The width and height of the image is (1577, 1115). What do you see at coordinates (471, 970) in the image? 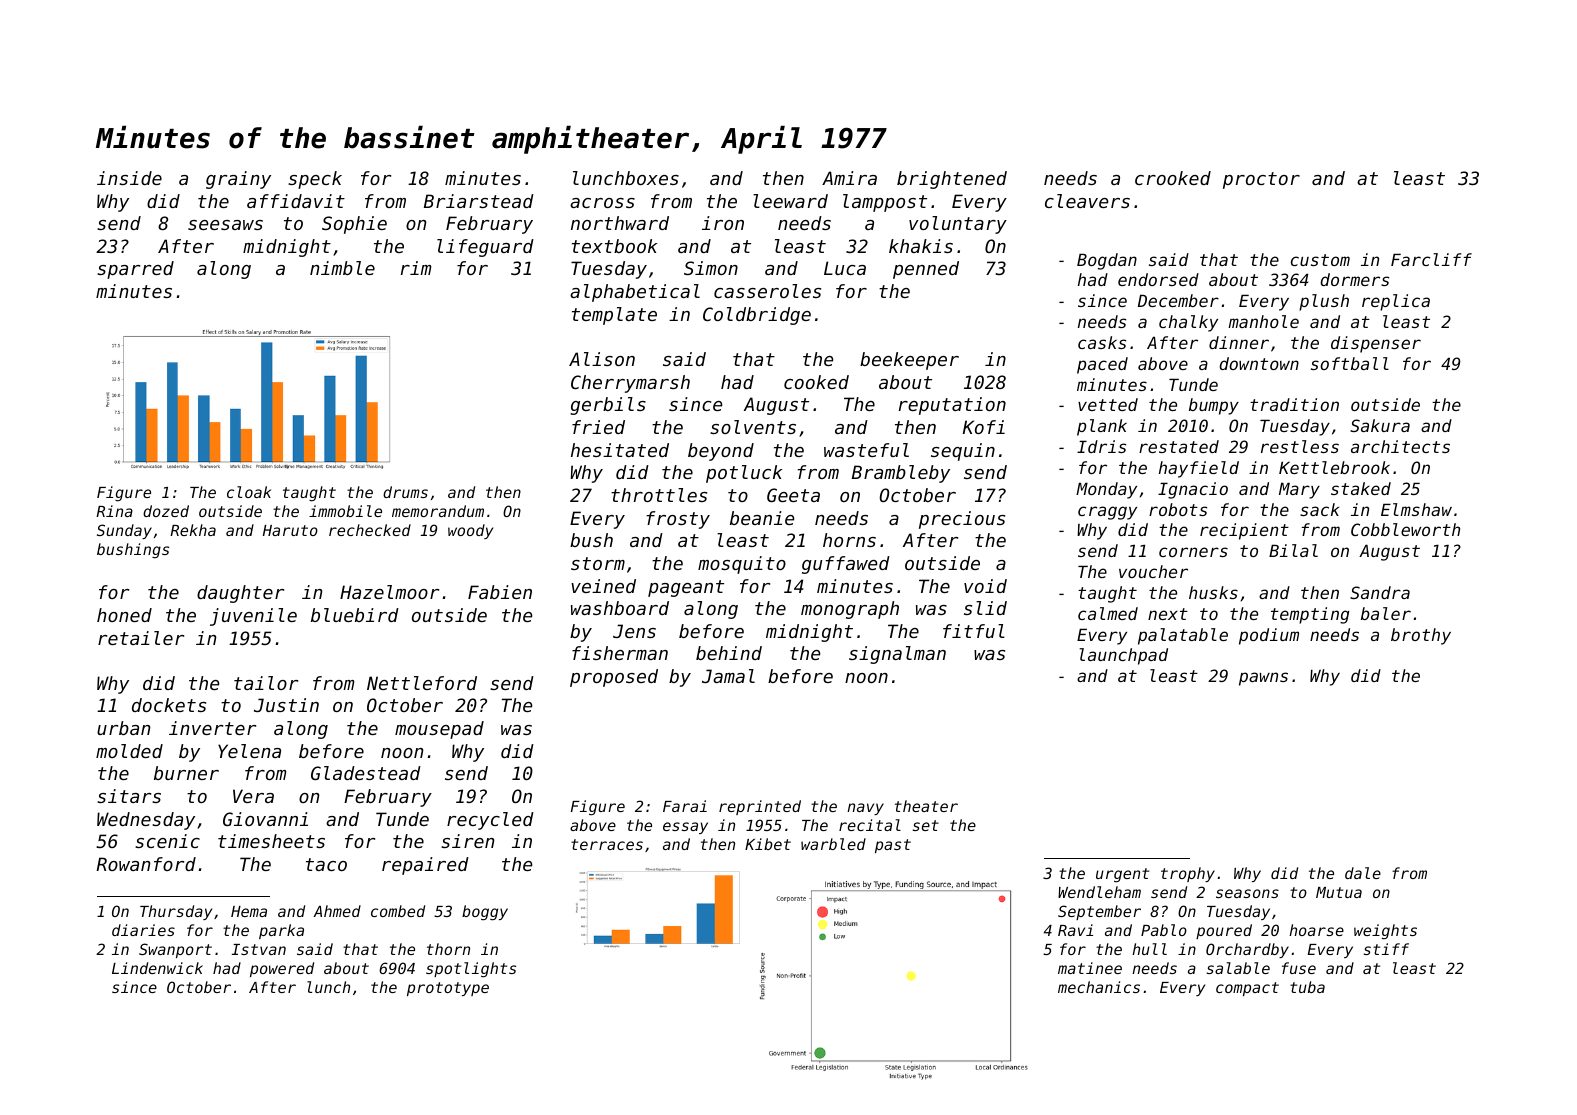
I see `spotlights` at bounding box center [471, 970].
